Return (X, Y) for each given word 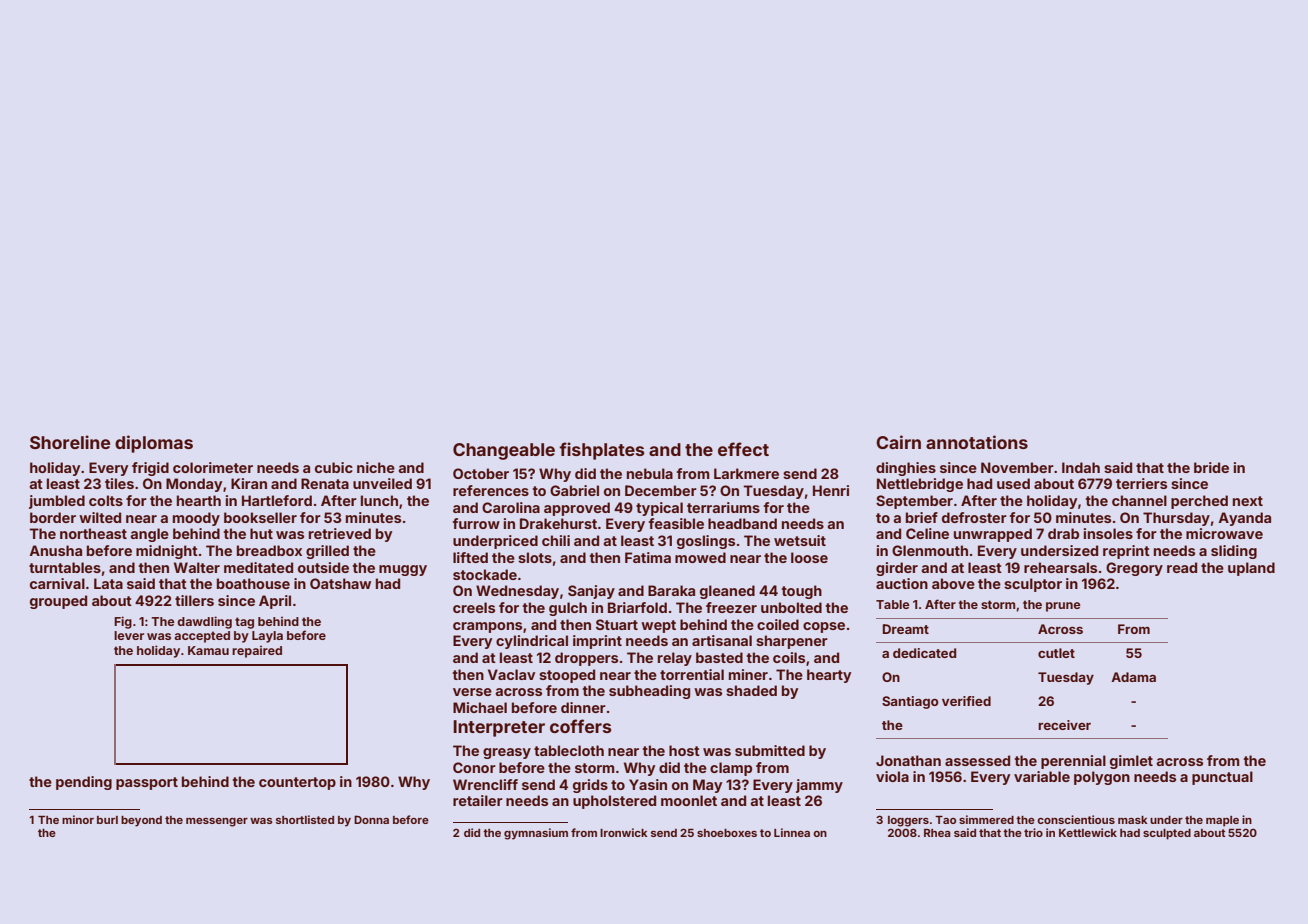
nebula (650, 473)
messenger (217, 822)
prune (1063, 607)
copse (824, 627)
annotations (977, 442)
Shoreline (70, 442)
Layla (267, 637)
